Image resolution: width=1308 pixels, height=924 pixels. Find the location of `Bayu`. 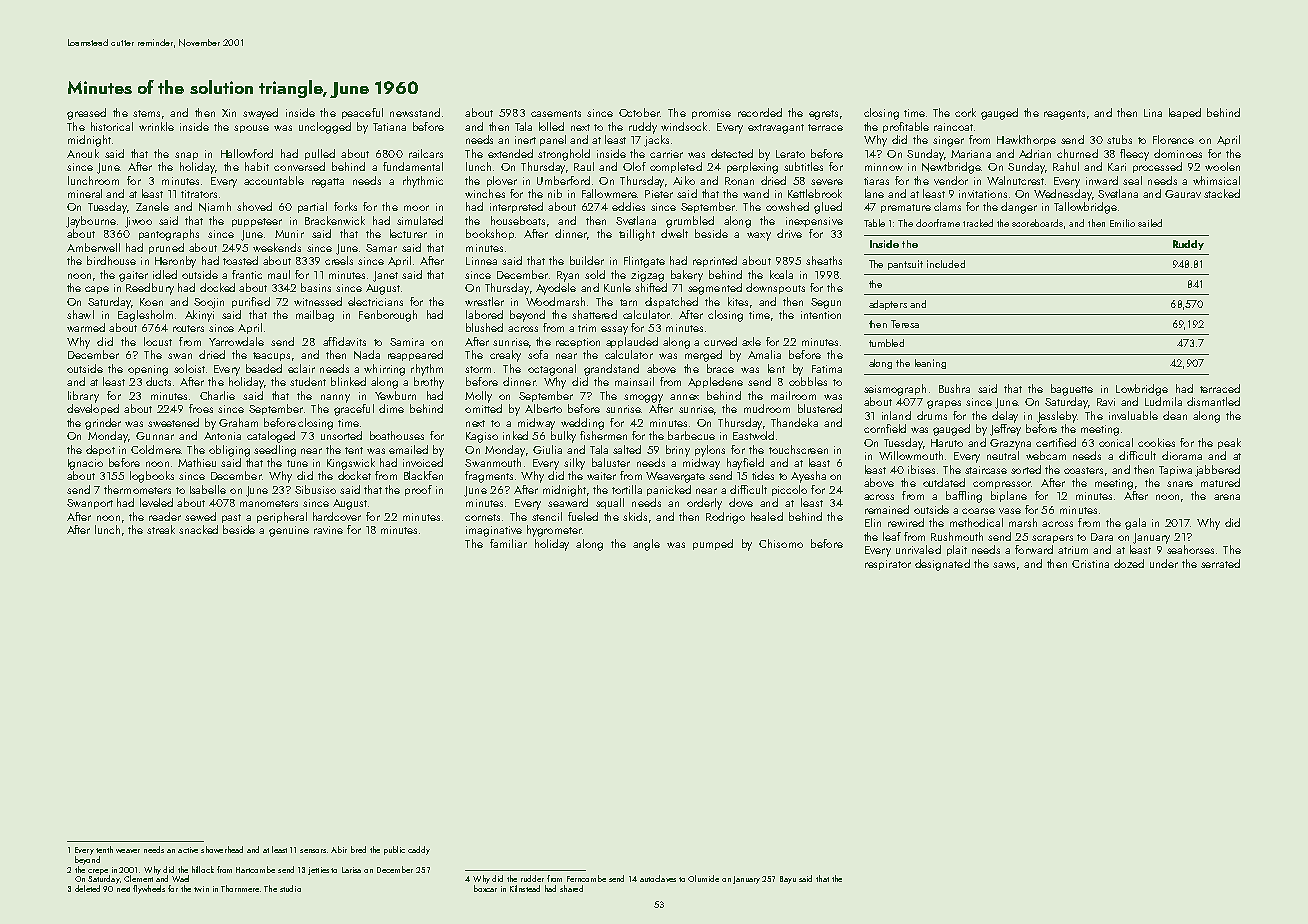

Bayu is located at coordinates (788, 880).
